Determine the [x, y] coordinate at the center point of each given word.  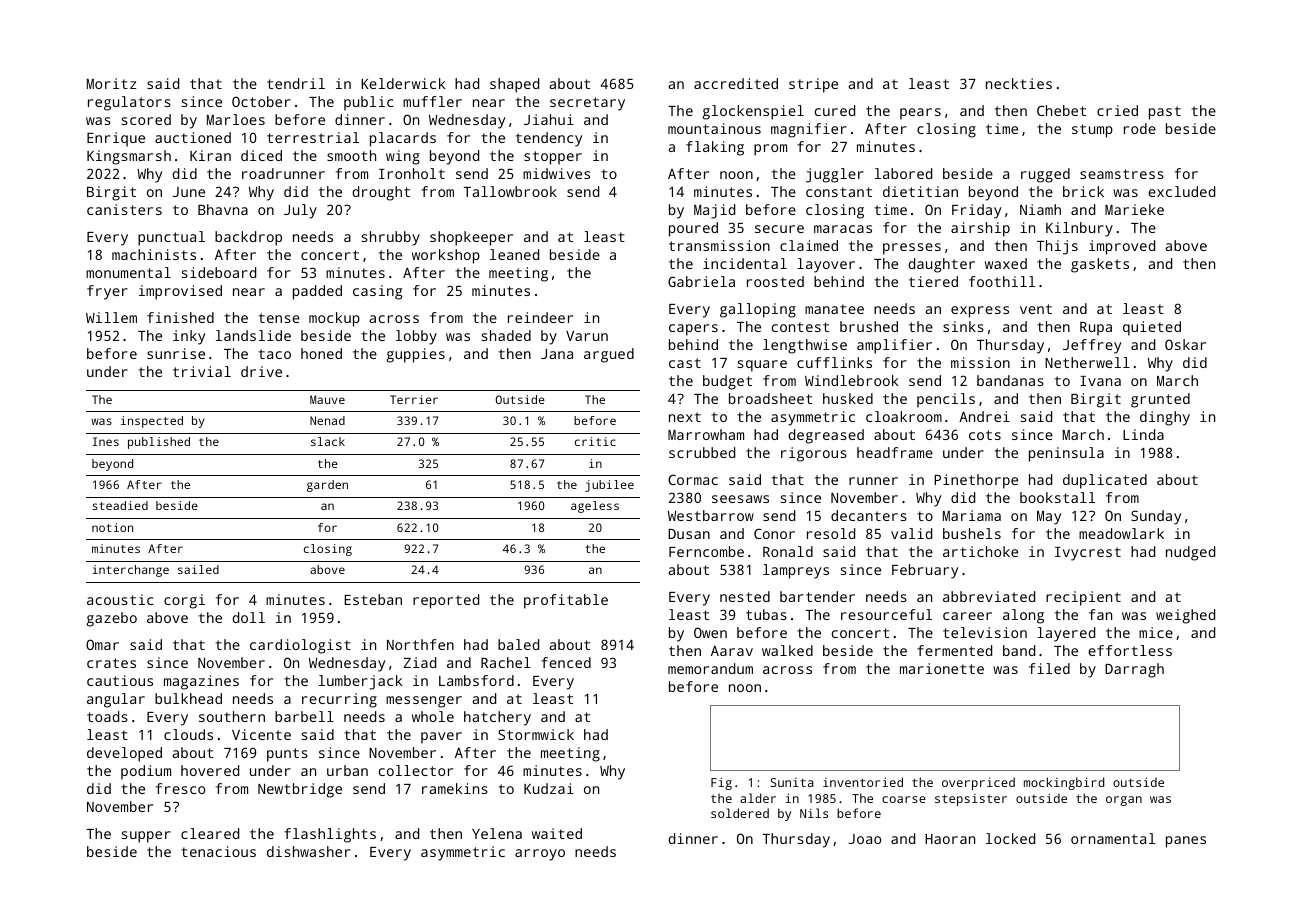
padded [317, 292]
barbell [304, 716]
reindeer [540, 317]
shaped [514, 85]
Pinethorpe [976, 481]
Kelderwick [403, 83]
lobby [416, 337]
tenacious [218, 851]
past [1165, 113]
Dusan [689, 534]
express [980, 312]
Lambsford [476, 680]
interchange [130, 571]
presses [912, 249]
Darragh [1134, 670]
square [762, 366]
